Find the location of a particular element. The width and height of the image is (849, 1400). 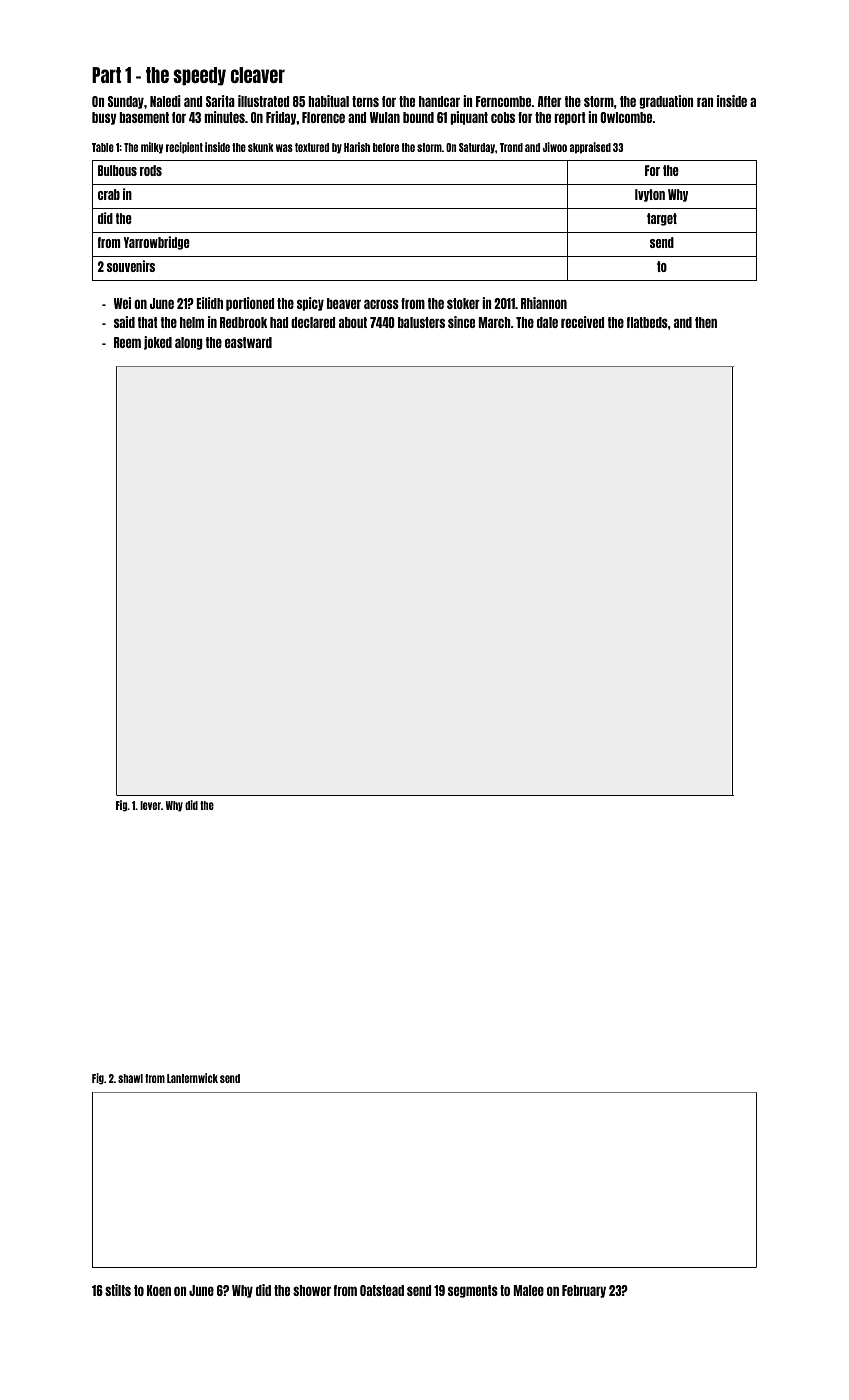

segments is located at coordinates (473, 1291).
